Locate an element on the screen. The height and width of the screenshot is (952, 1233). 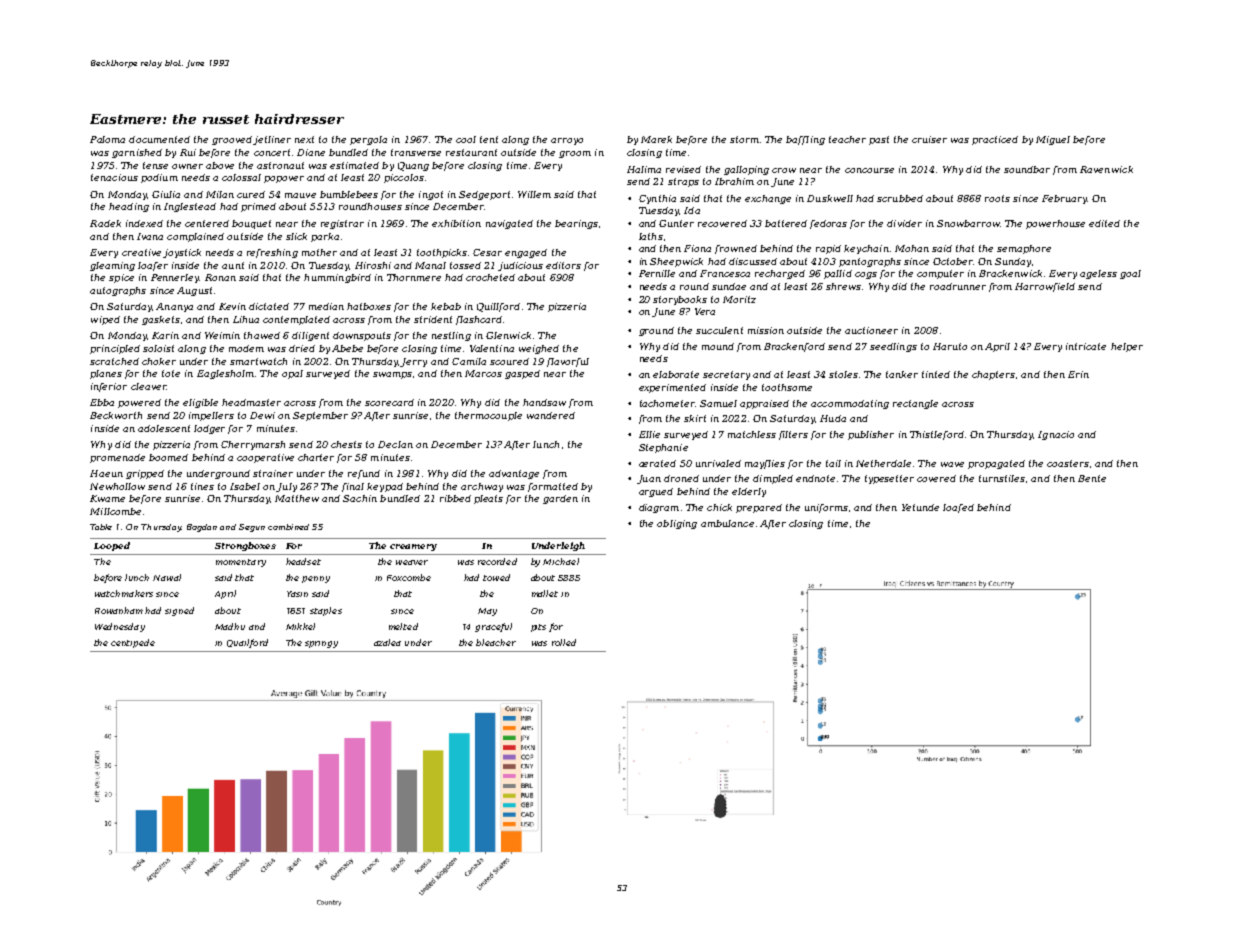
Michael is located at coordinates (561, 561).
